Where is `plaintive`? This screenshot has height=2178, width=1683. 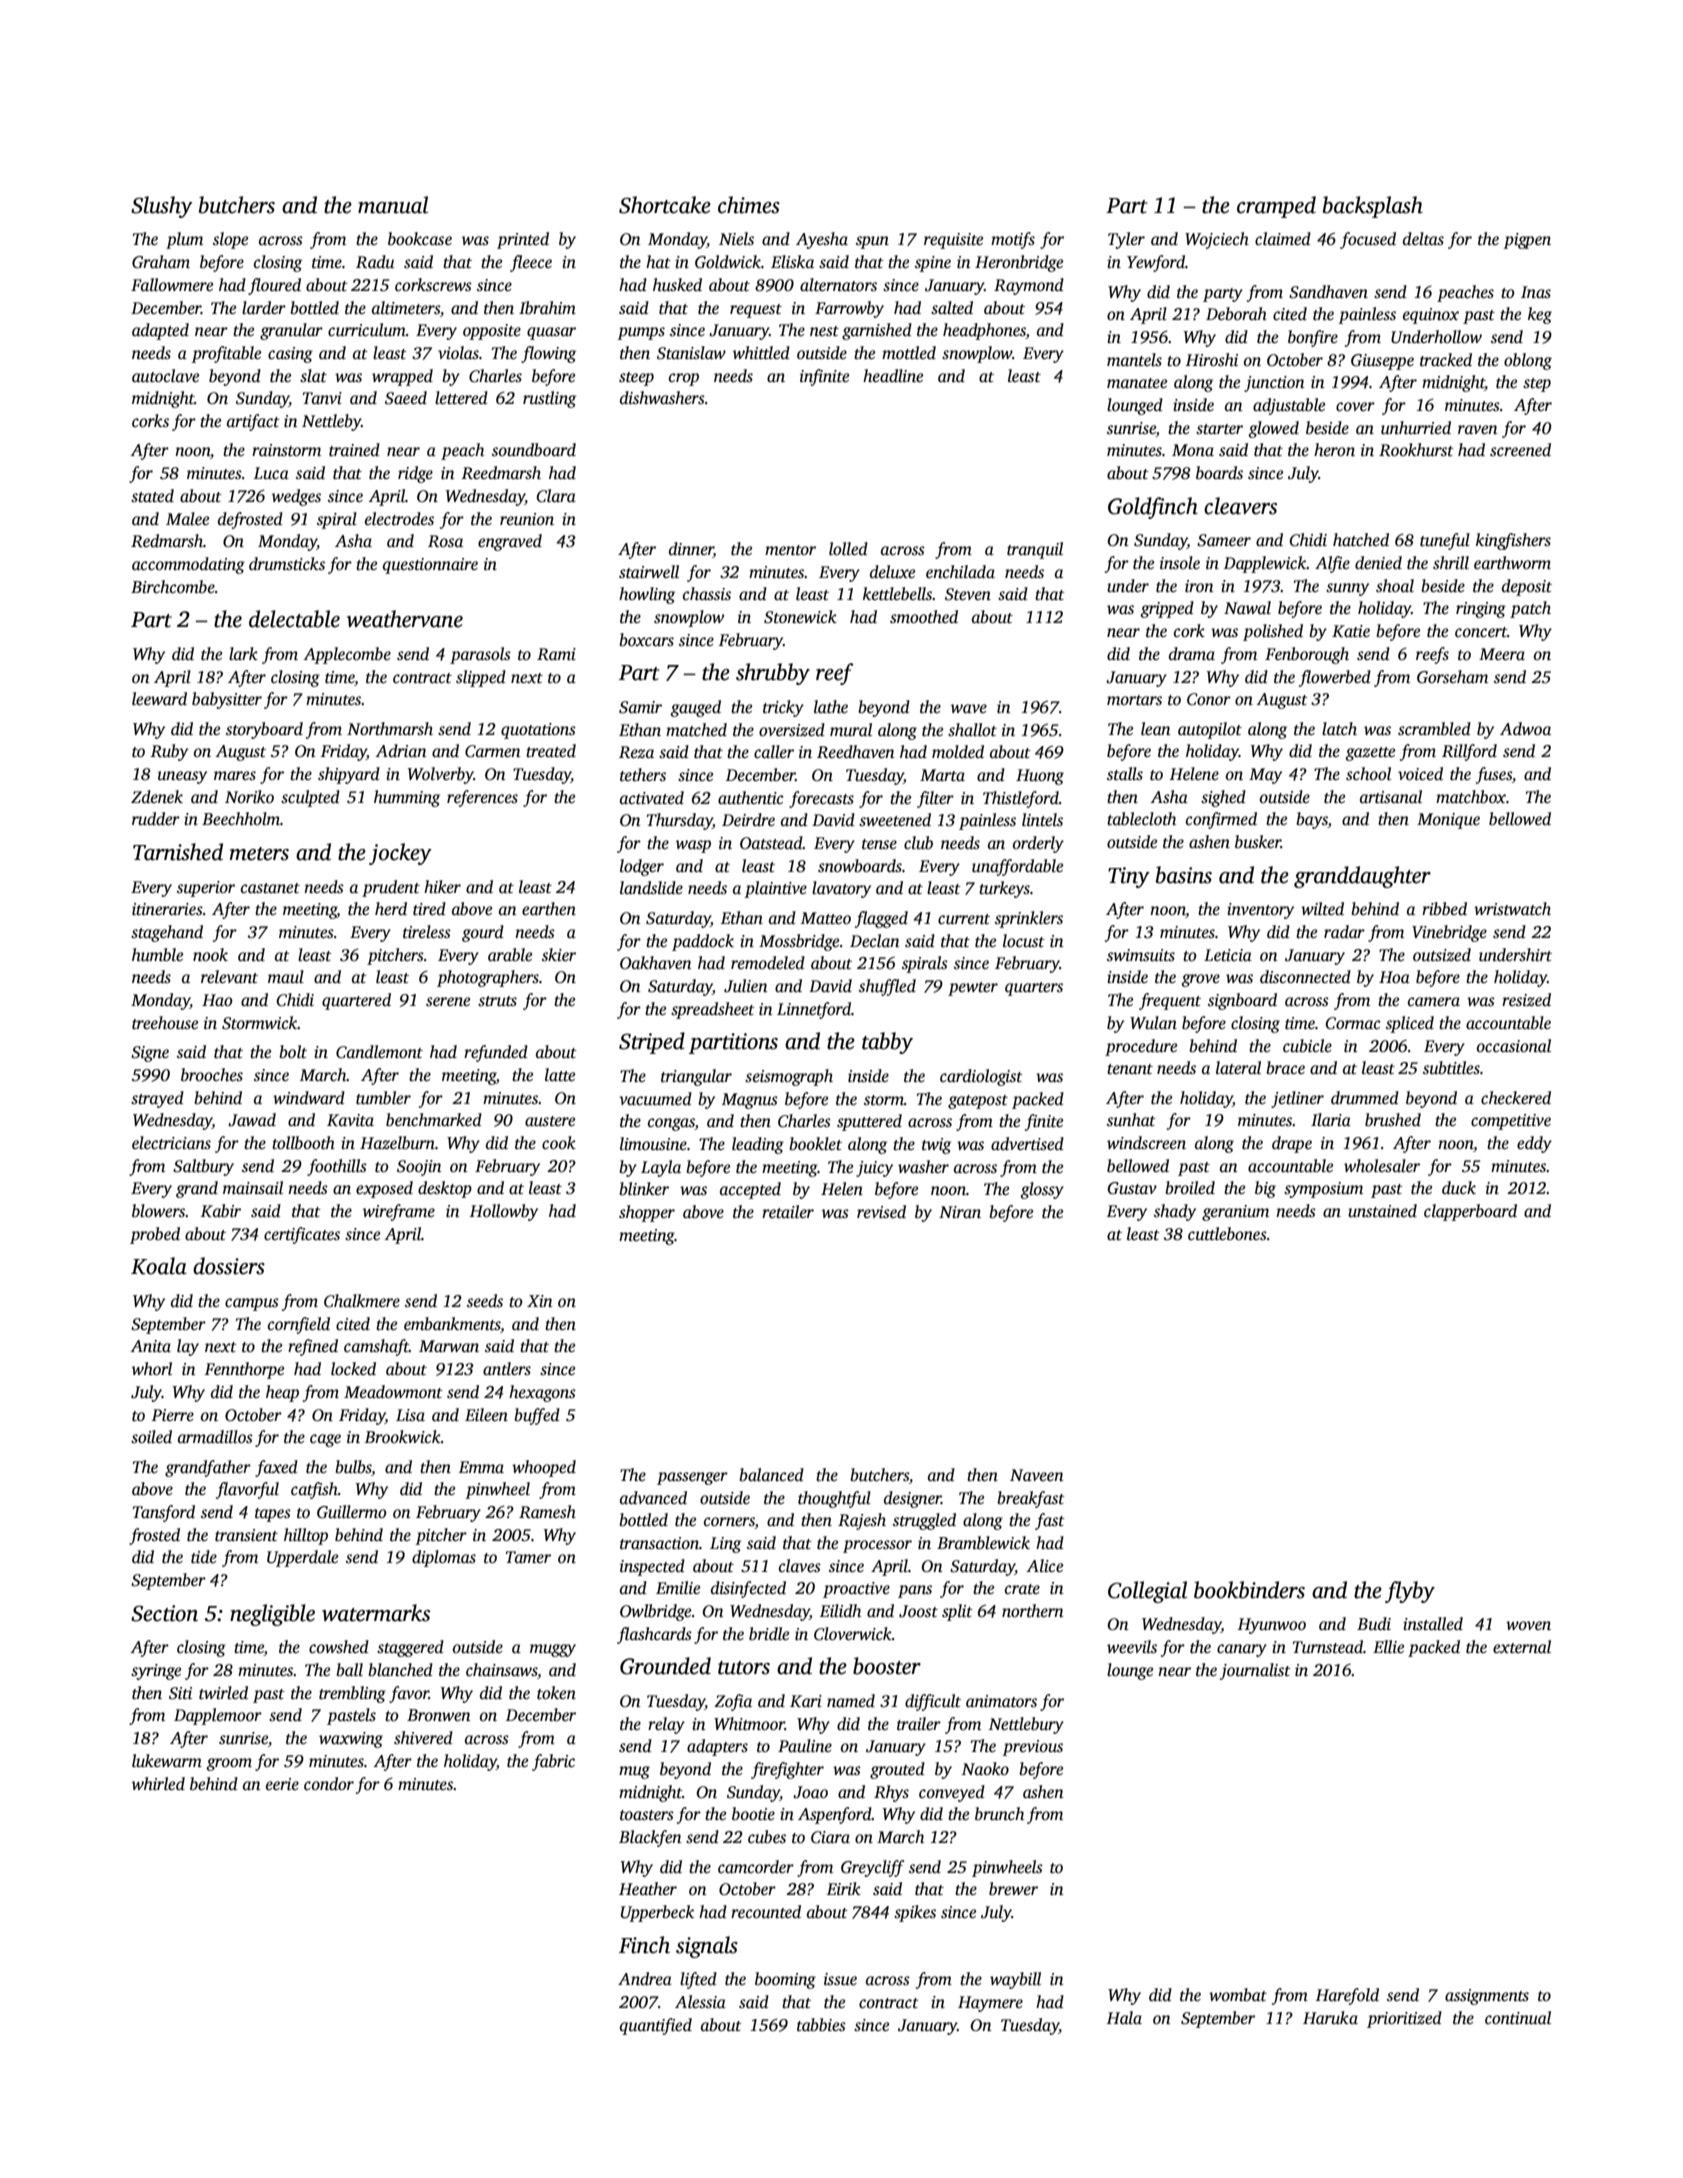 plaintive is located at coordinates (775, 889).
